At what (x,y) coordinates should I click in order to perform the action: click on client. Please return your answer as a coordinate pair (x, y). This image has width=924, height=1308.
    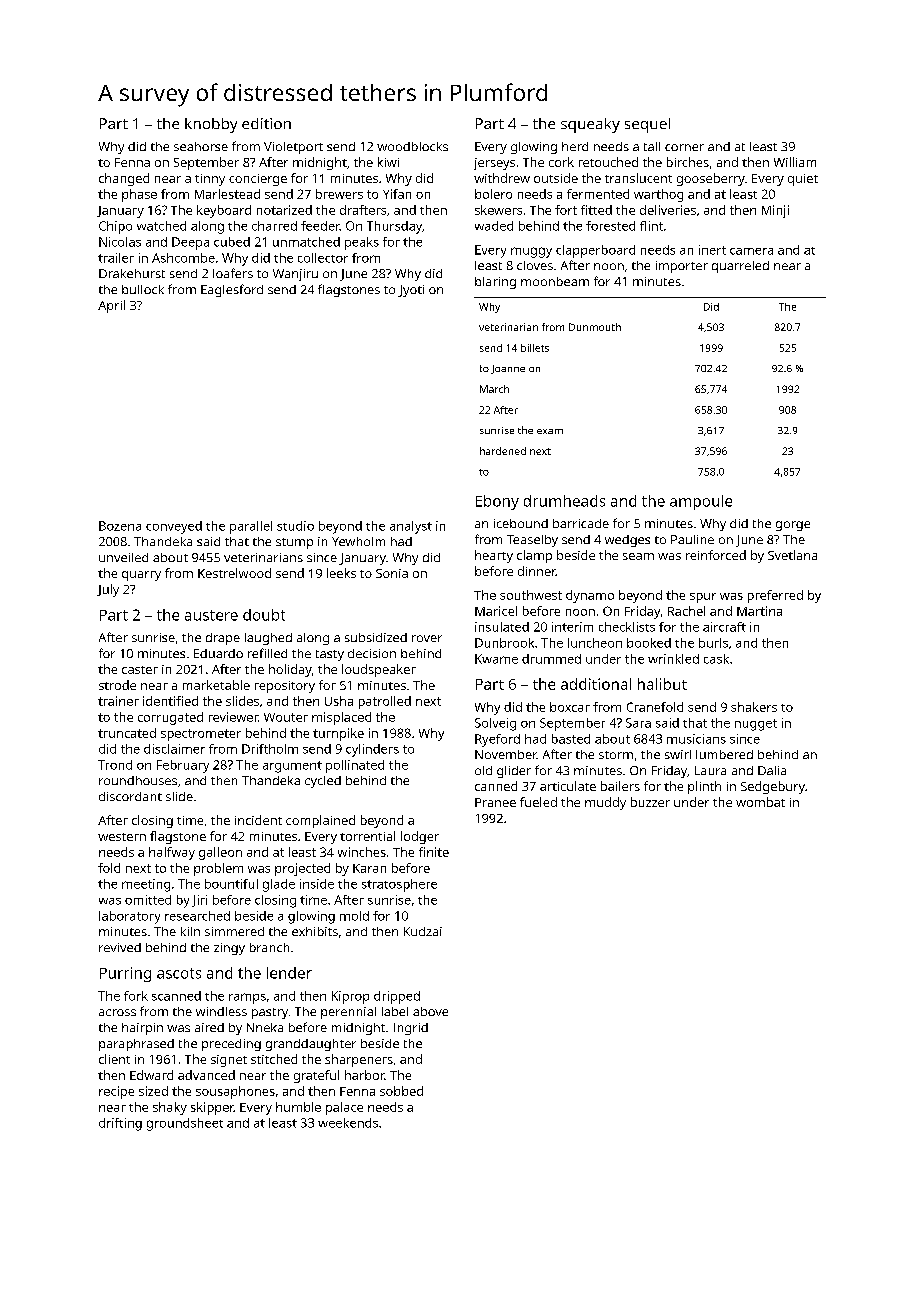
    Looking at the image, I should click on (114, 1059).
